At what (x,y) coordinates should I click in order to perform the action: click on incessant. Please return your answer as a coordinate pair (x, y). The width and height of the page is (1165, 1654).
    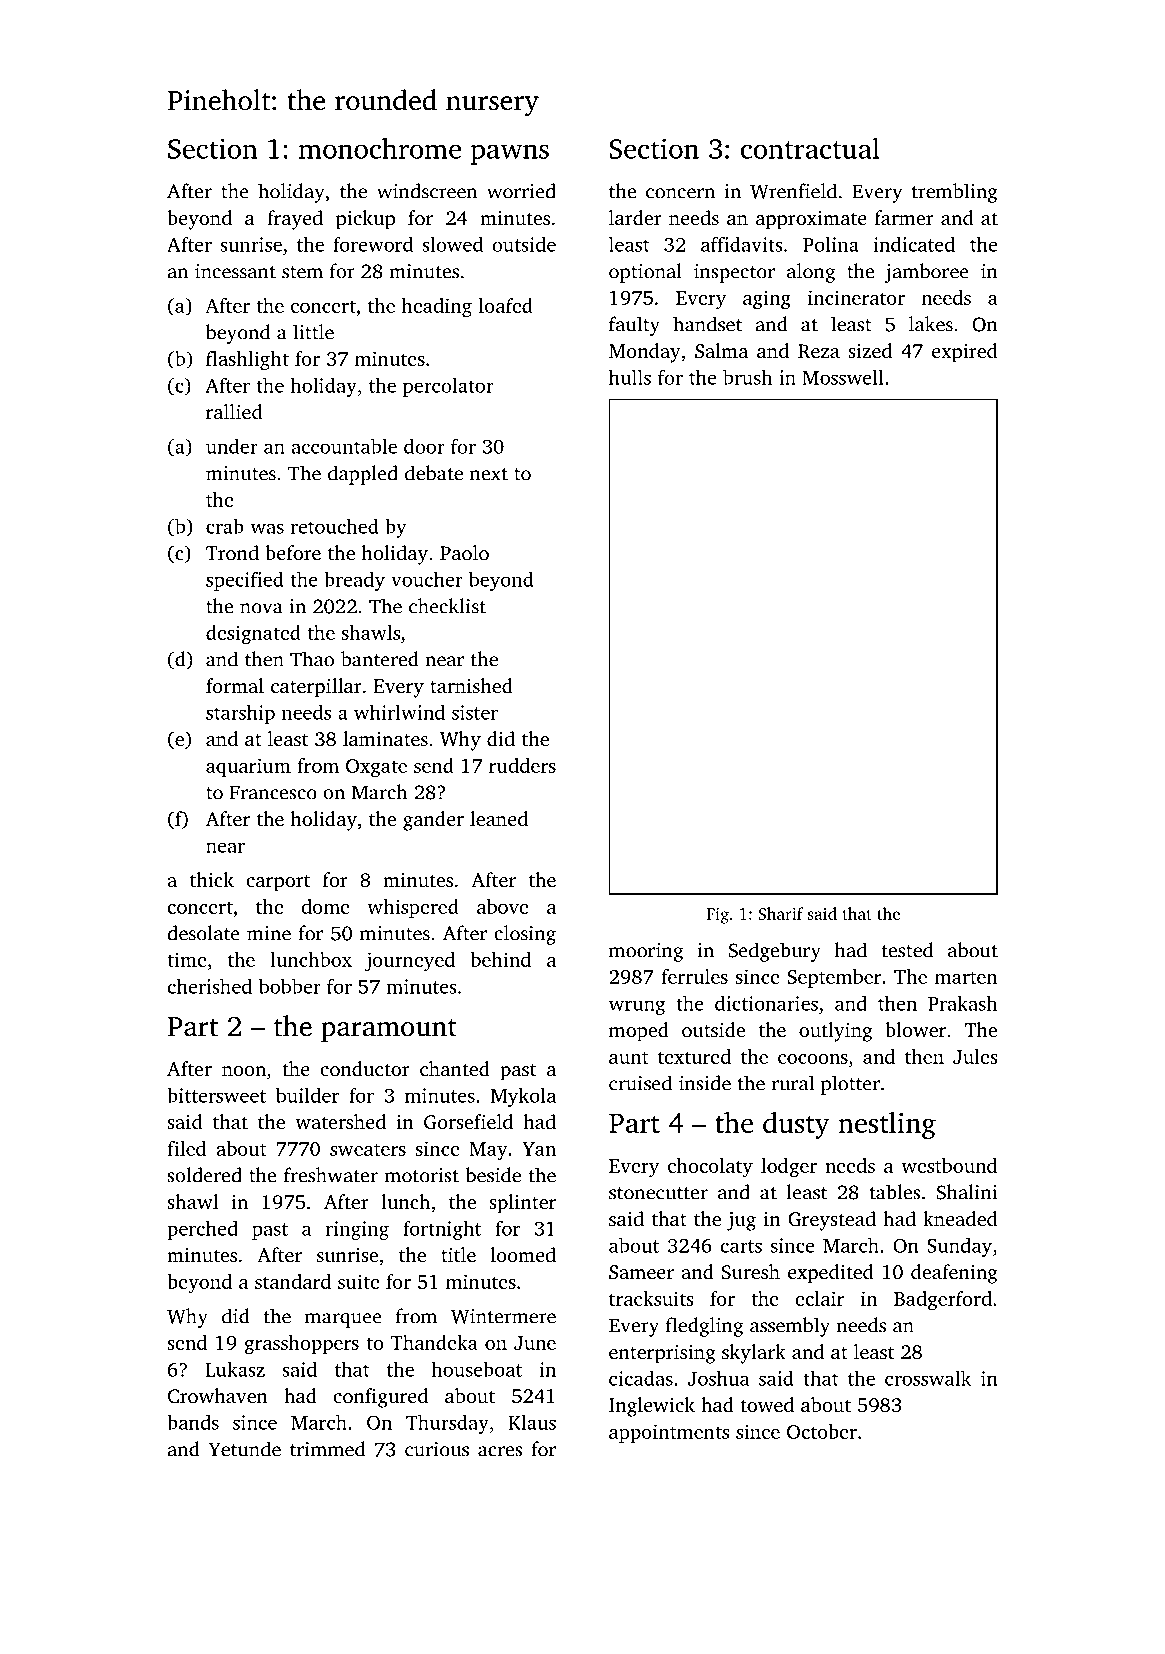
    Looking at the image, I should click on (235, 271).
